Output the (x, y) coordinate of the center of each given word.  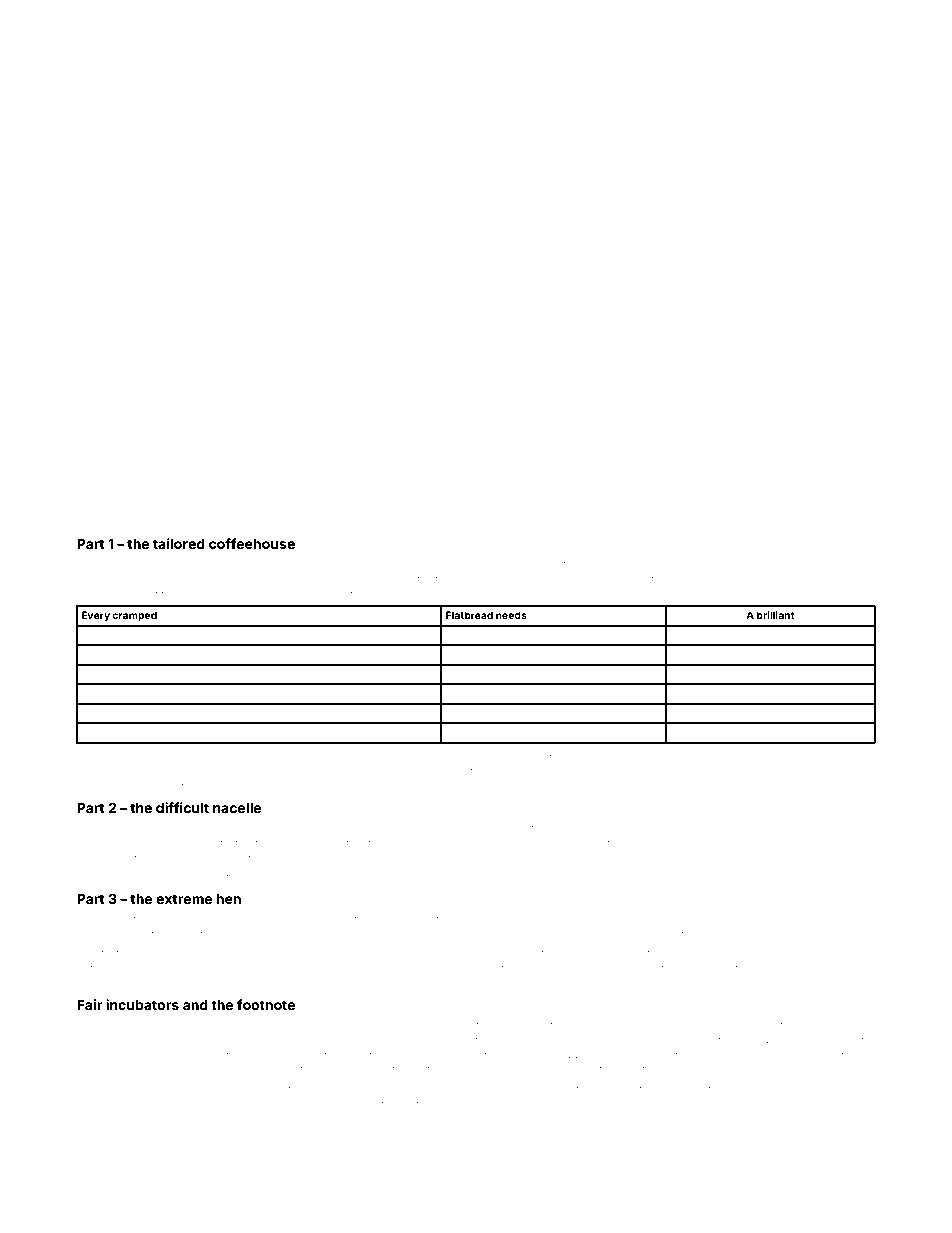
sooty (124, 566)
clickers (480, 1105)
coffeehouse (252, 543)
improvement (827, 1090)
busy (157, 1106)
